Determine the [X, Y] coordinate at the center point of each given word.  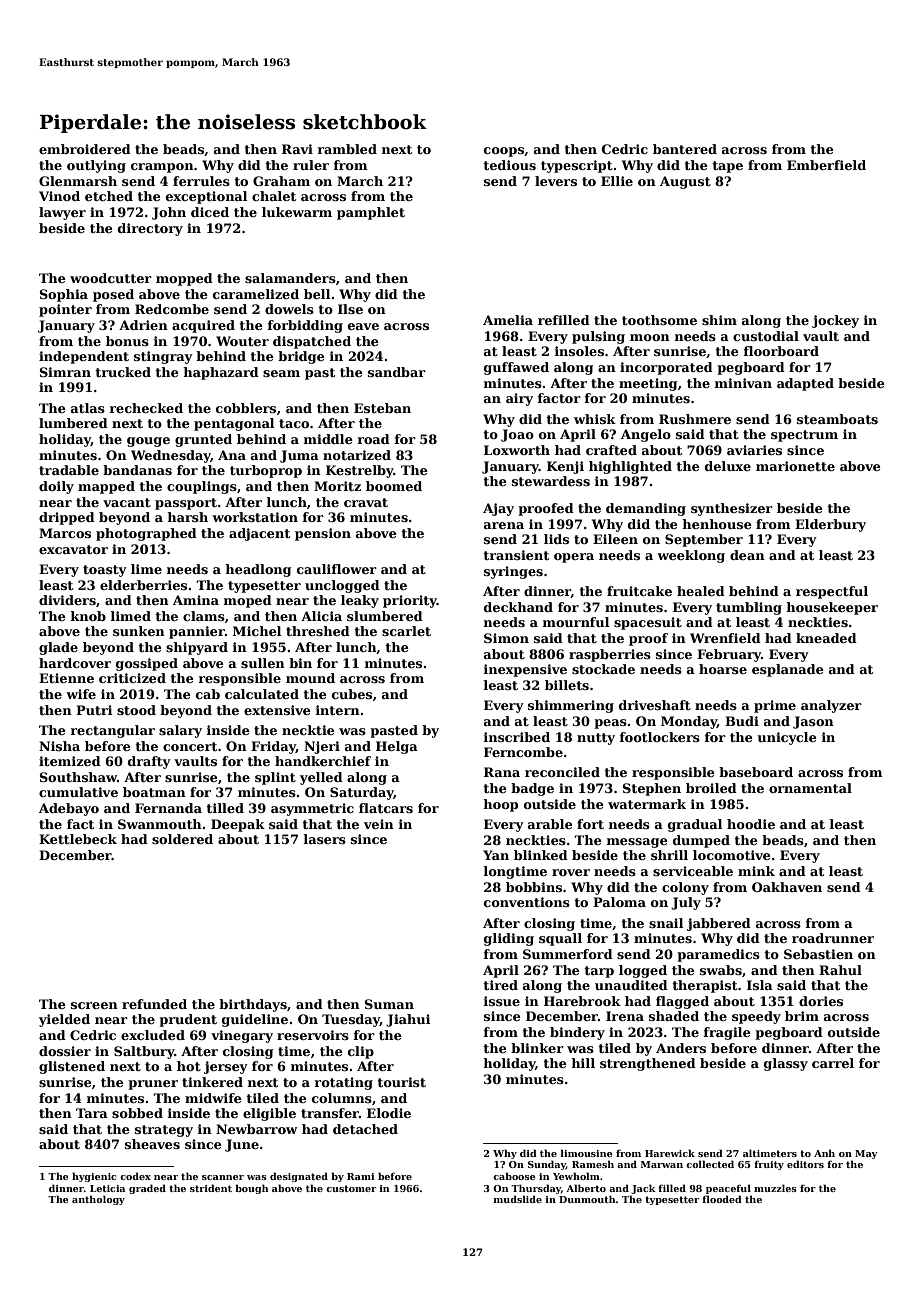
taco [294, 423]
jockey [835, 321]
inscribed [517, 737]
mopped [184, 279]
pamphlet [371, 213]
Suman [389, 1004]
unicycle [787, 738]
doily [56, 487]
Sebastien [818, 954]
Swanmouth [160, 824]
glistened [72, 1067]
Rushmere [695, 419]
